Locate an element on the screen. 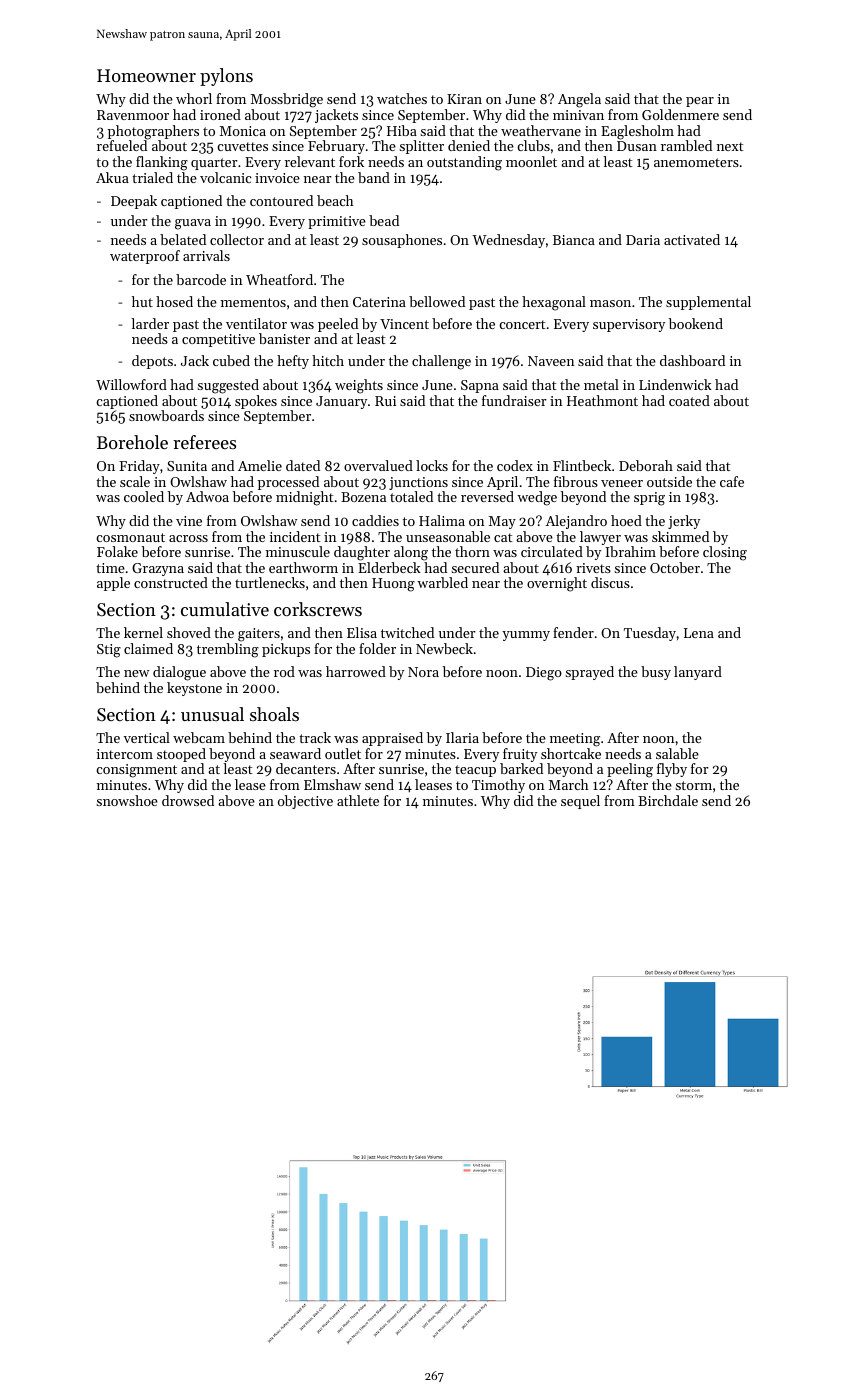 Image resolution: width=849 pixels, height=1400 pixels. Eaglesholm is located at coordinates (637, 132).
